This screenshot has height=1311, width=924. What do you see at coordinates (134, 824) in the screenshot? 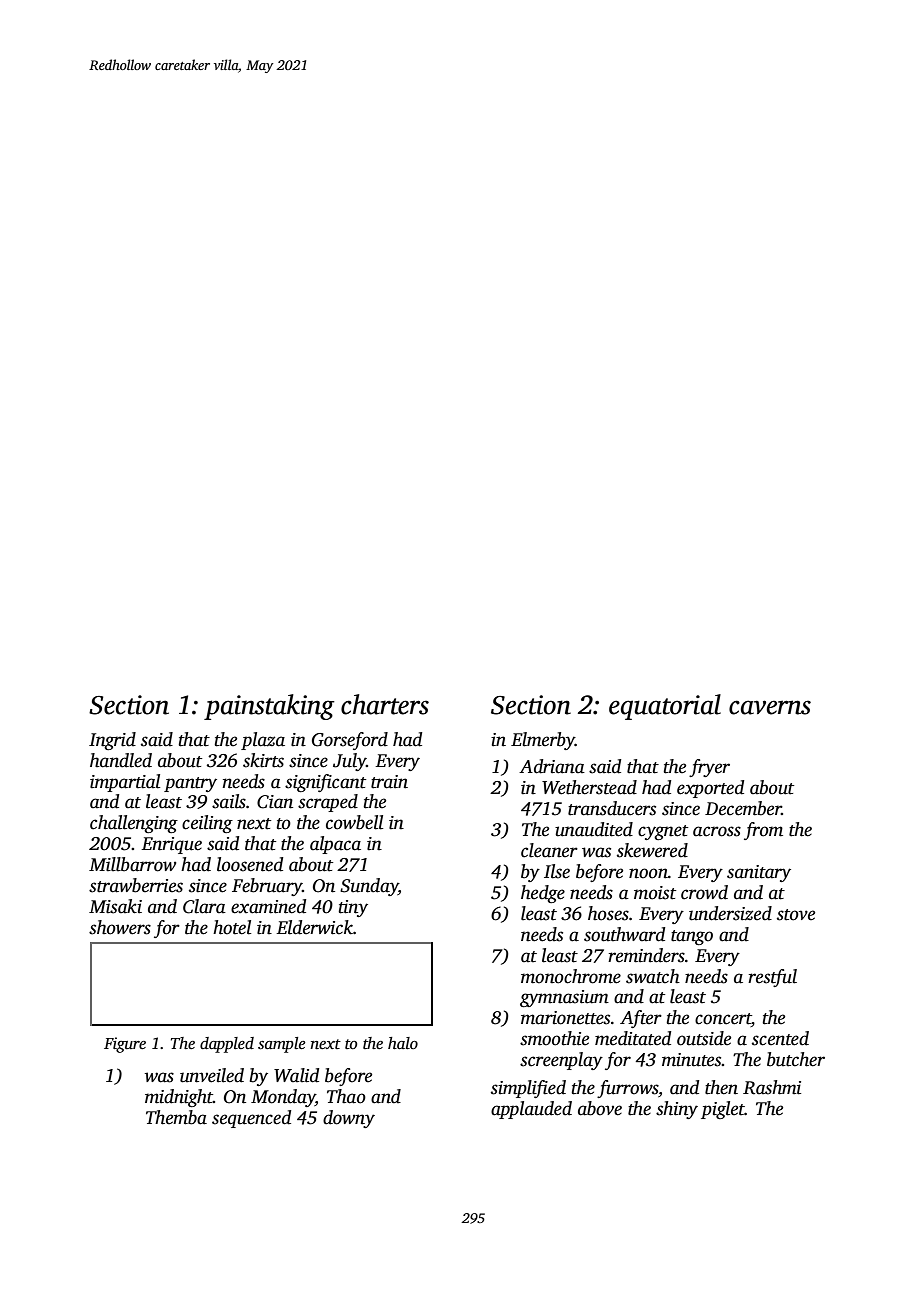
I see `challenging` at bounding box center [134, 824].
